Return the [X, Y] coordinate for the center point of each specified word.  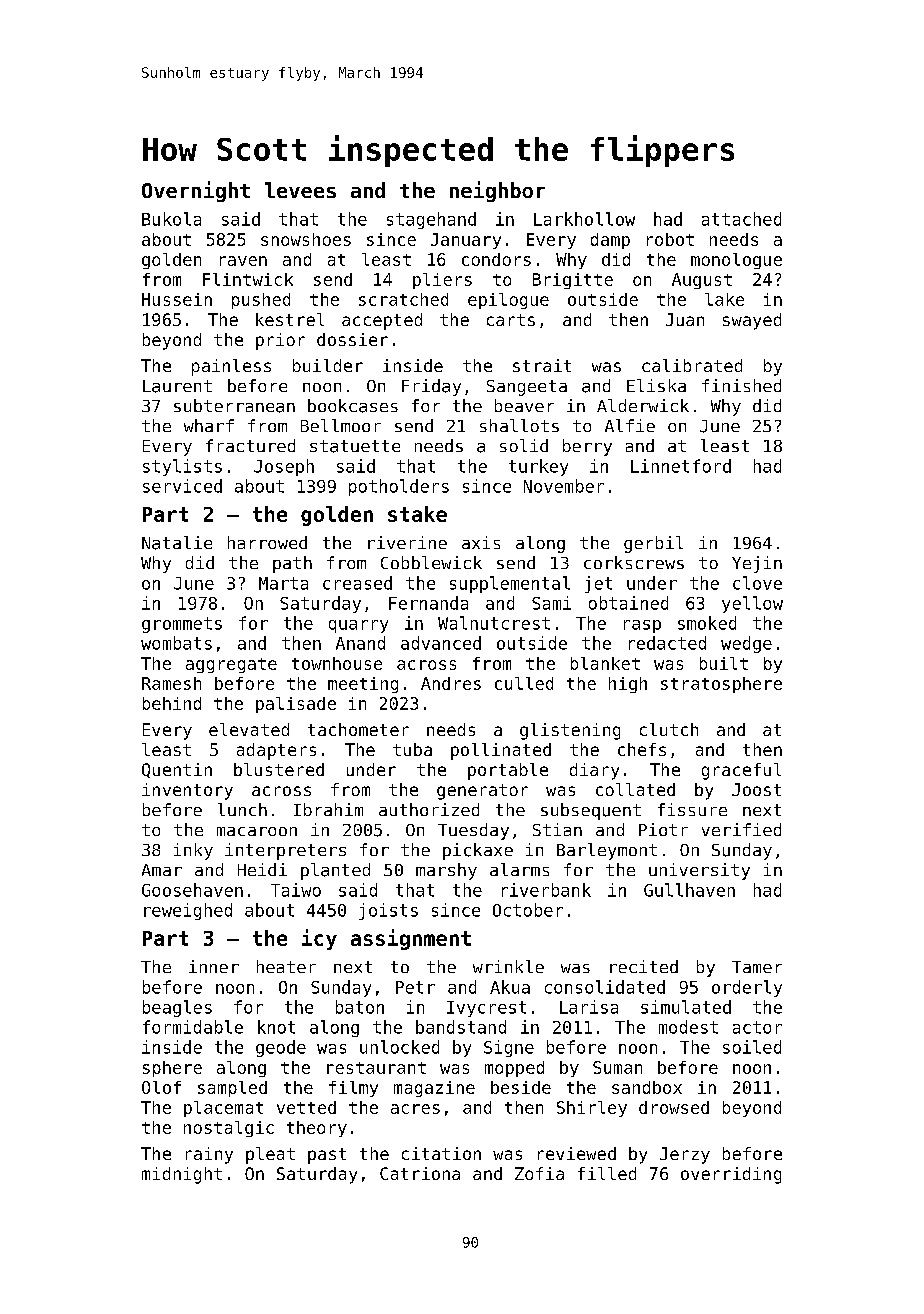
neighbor [497, 191]
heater [286, 966]
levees [300, 190]
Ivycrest [486, 1009]
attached [741, 219]
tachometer [358, 729]
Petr [415, 987]
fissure [692, 809]
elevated [249, 729]
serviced [182, 486]
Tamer [757, 967]
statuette [355, 446]
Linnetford [681, 466]
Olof [161, 1087]
